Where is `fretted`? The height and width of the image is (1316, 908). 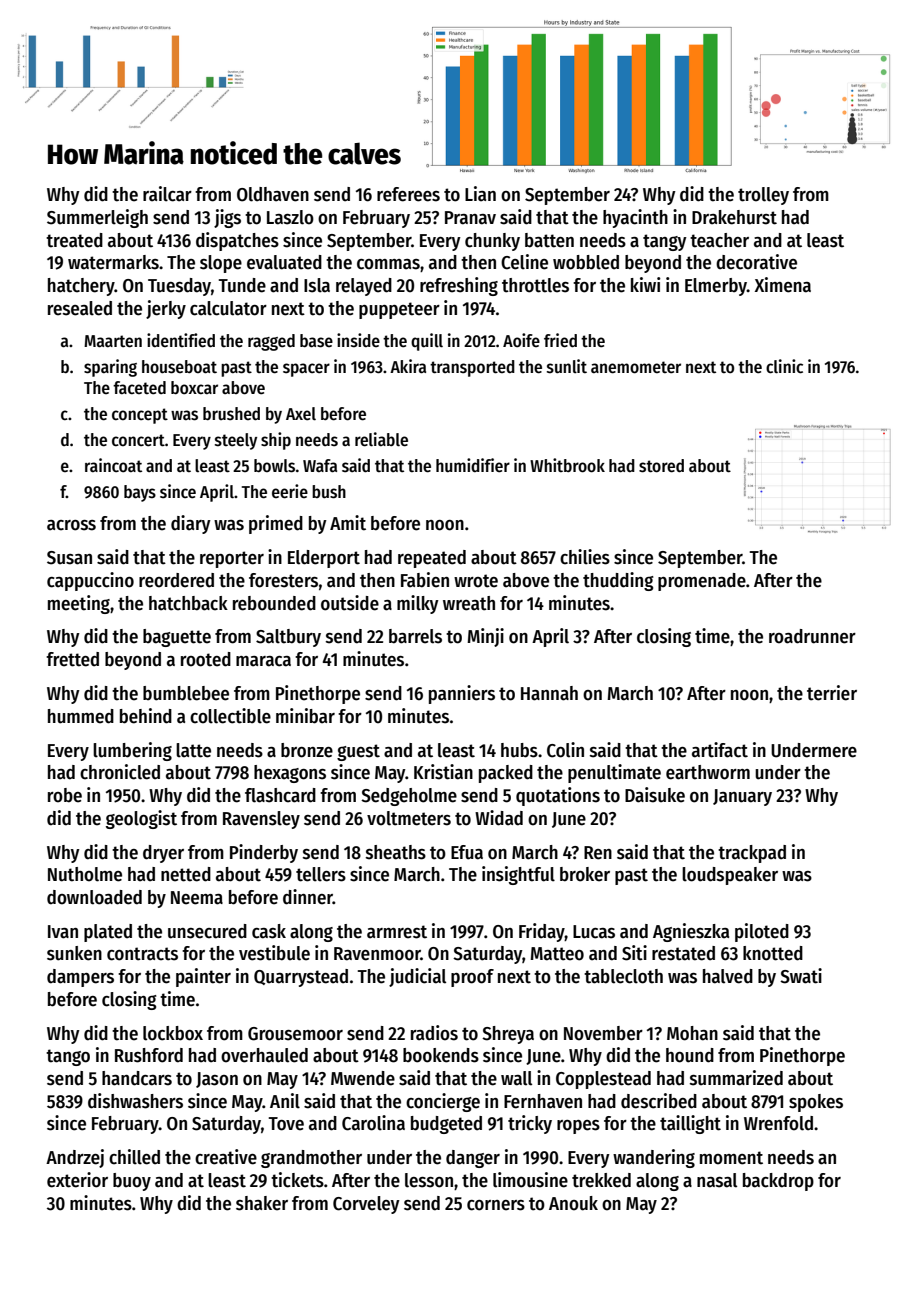
fretted is located at coordinates (72, 659).
